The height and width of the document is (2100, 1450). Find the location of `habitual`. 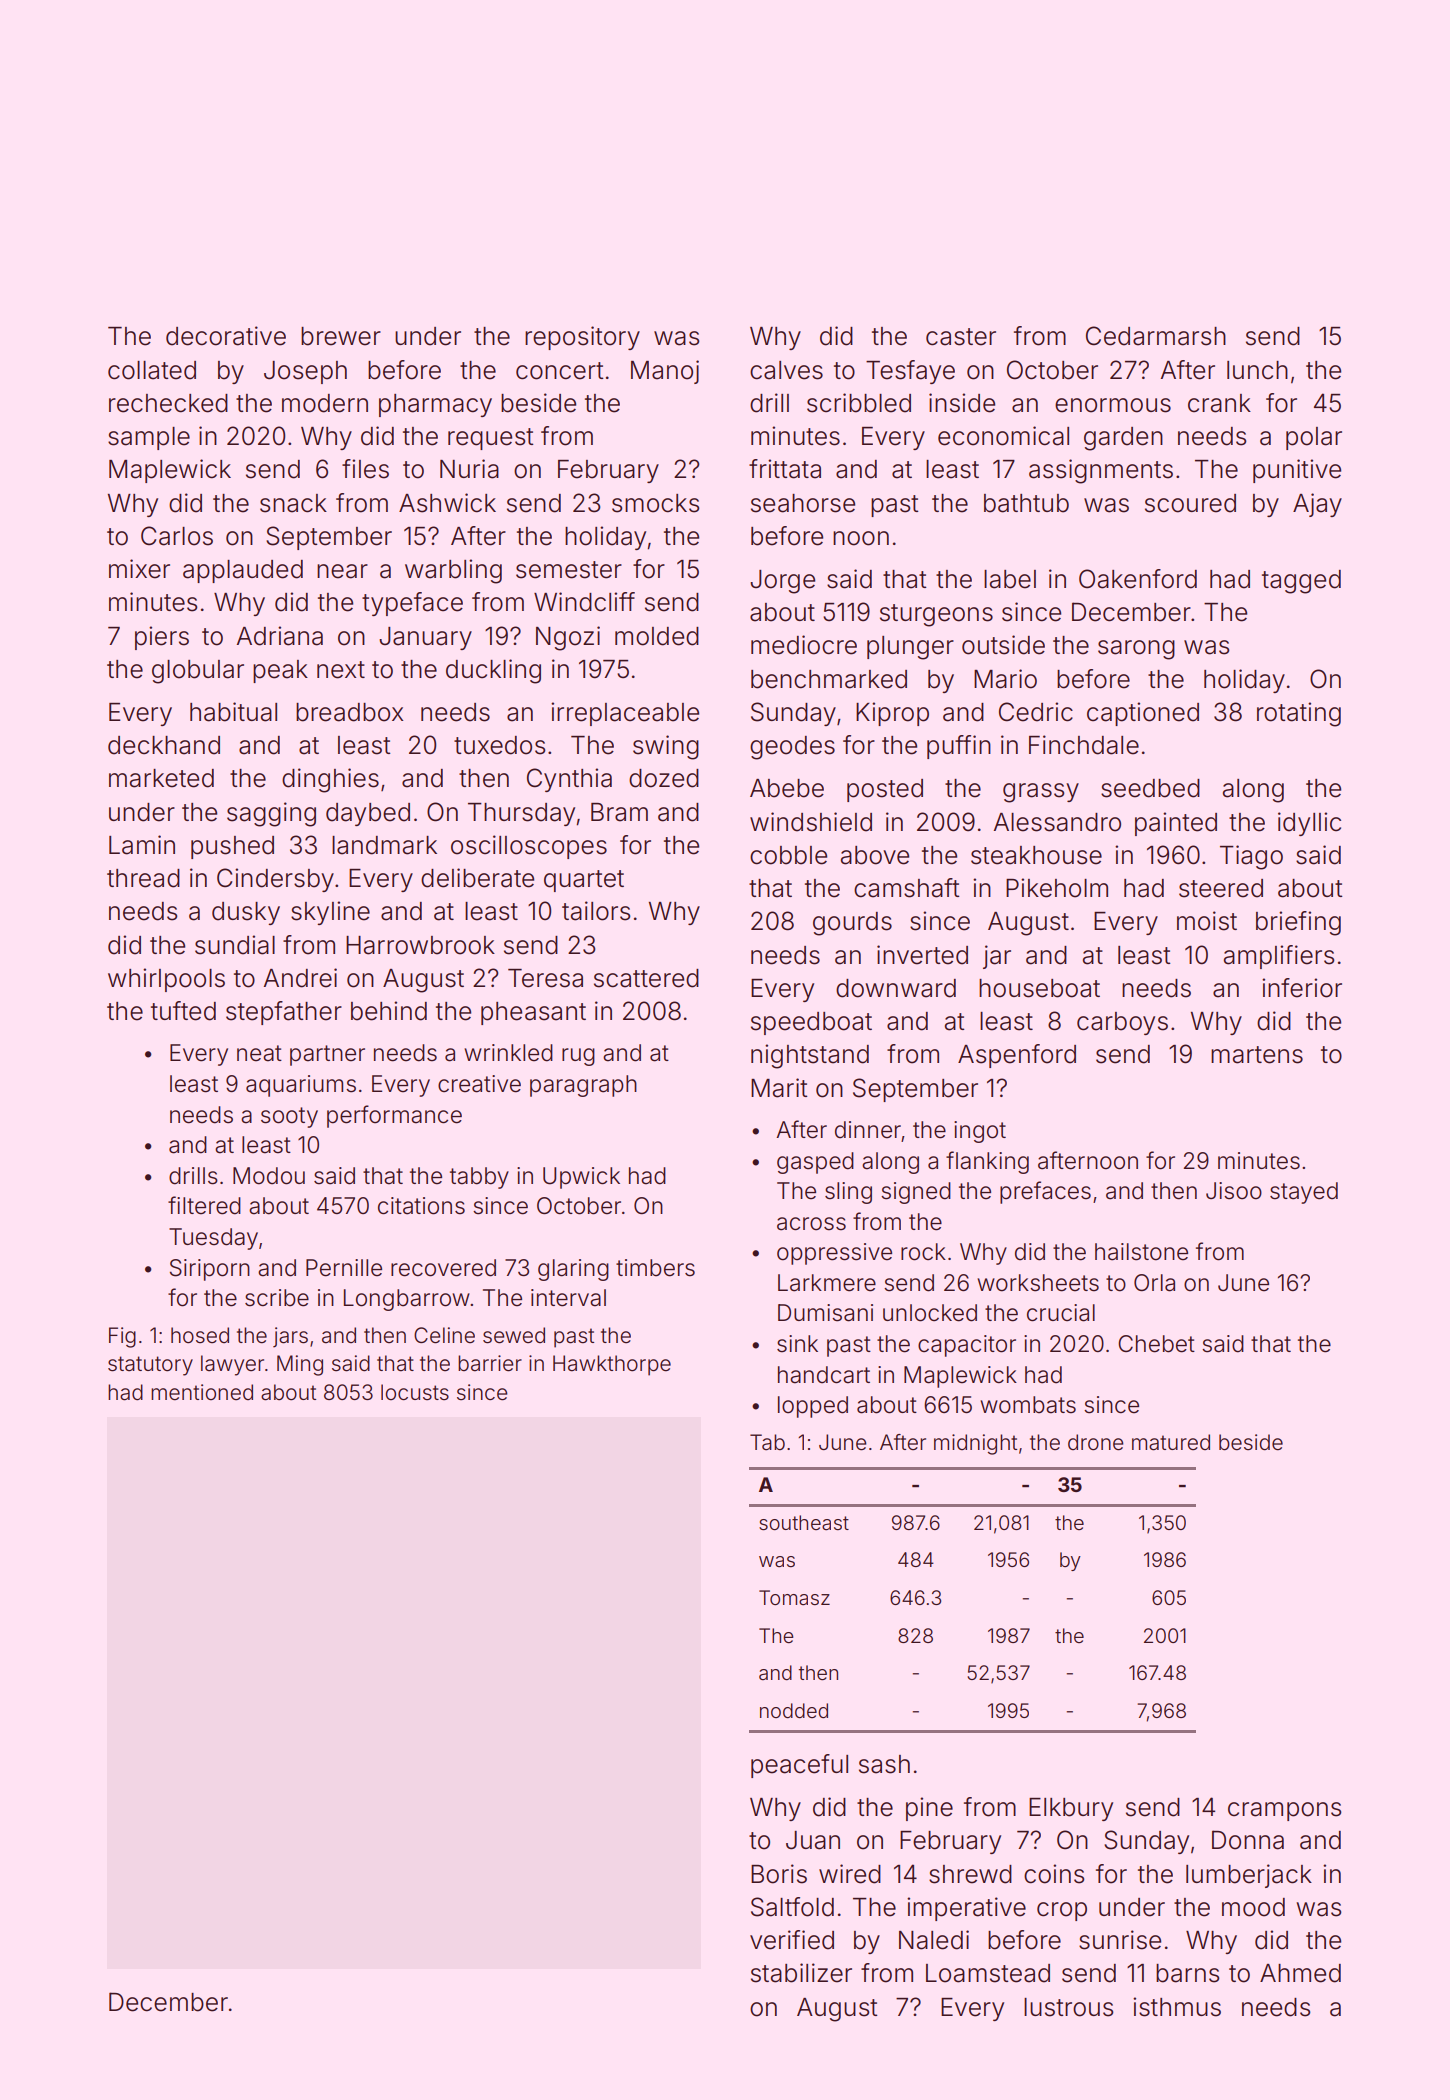

habitual is located at coordinates (233, 712).
